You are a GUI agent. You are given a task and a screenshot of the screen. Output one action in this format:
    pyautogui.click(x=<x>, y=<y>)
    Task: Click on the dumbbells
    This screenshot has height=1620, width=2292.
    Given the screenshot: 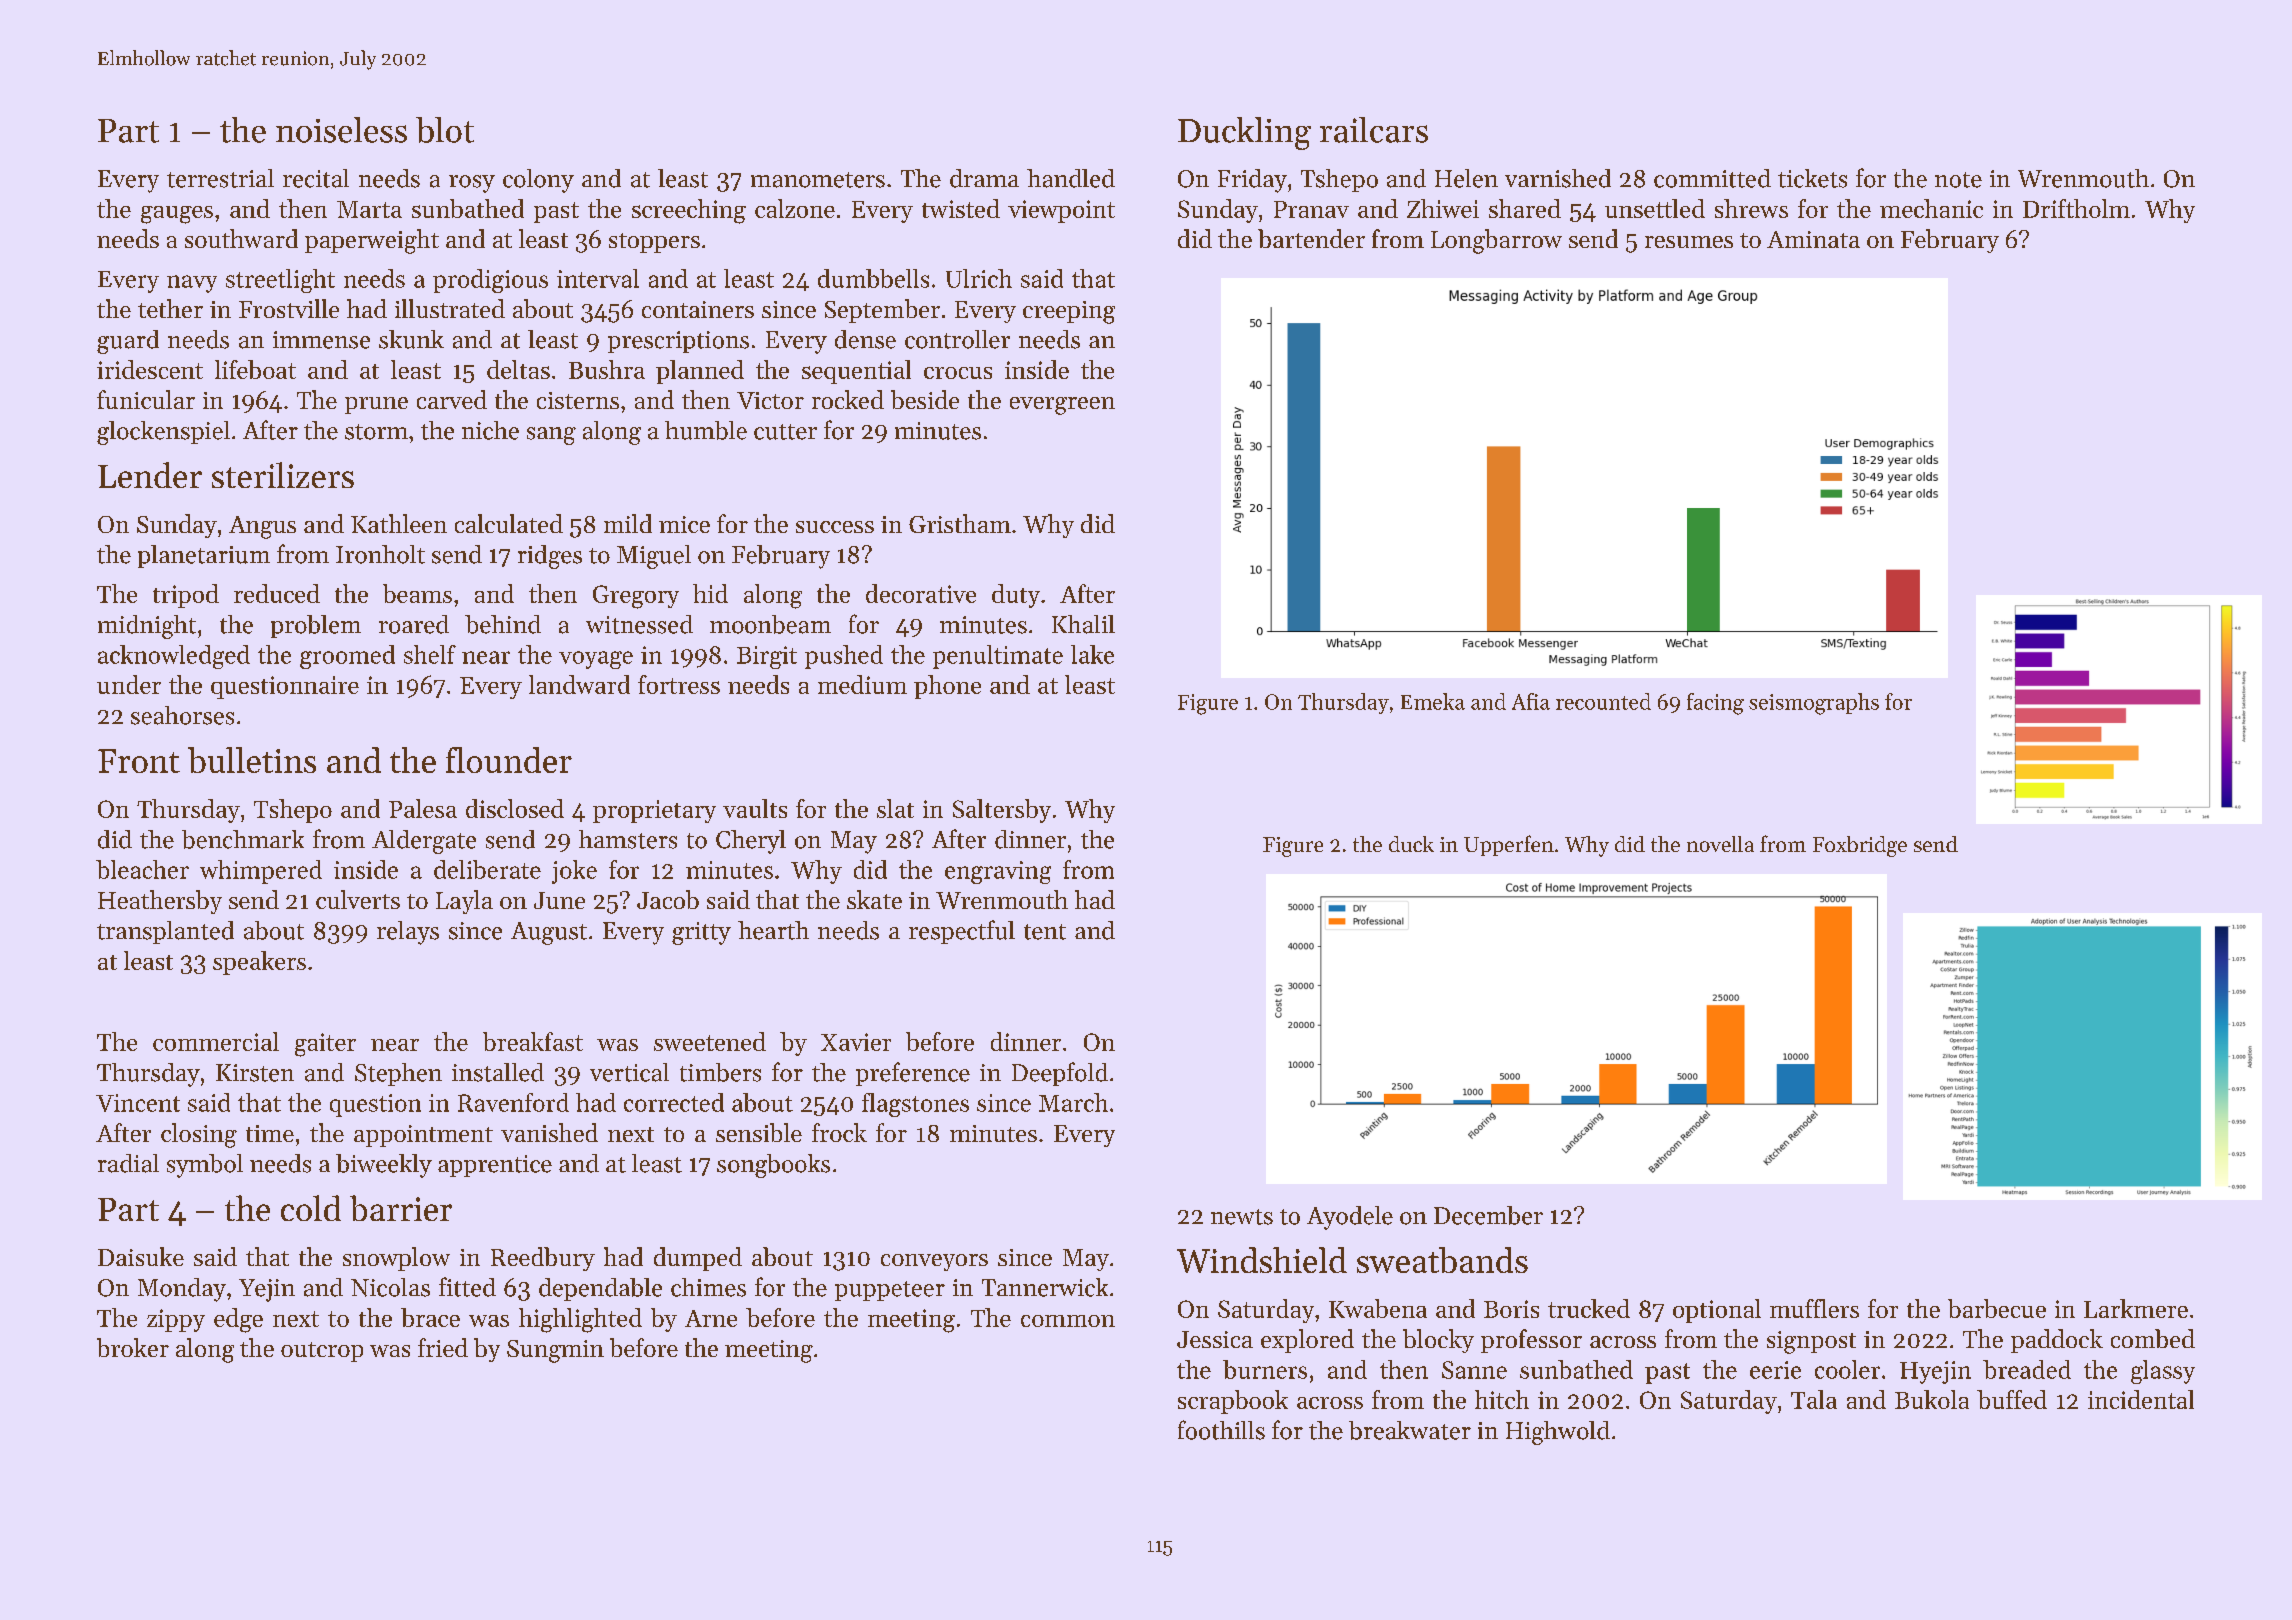 What is the action you would take?
    pyautogui.click(x=873, y=278)
